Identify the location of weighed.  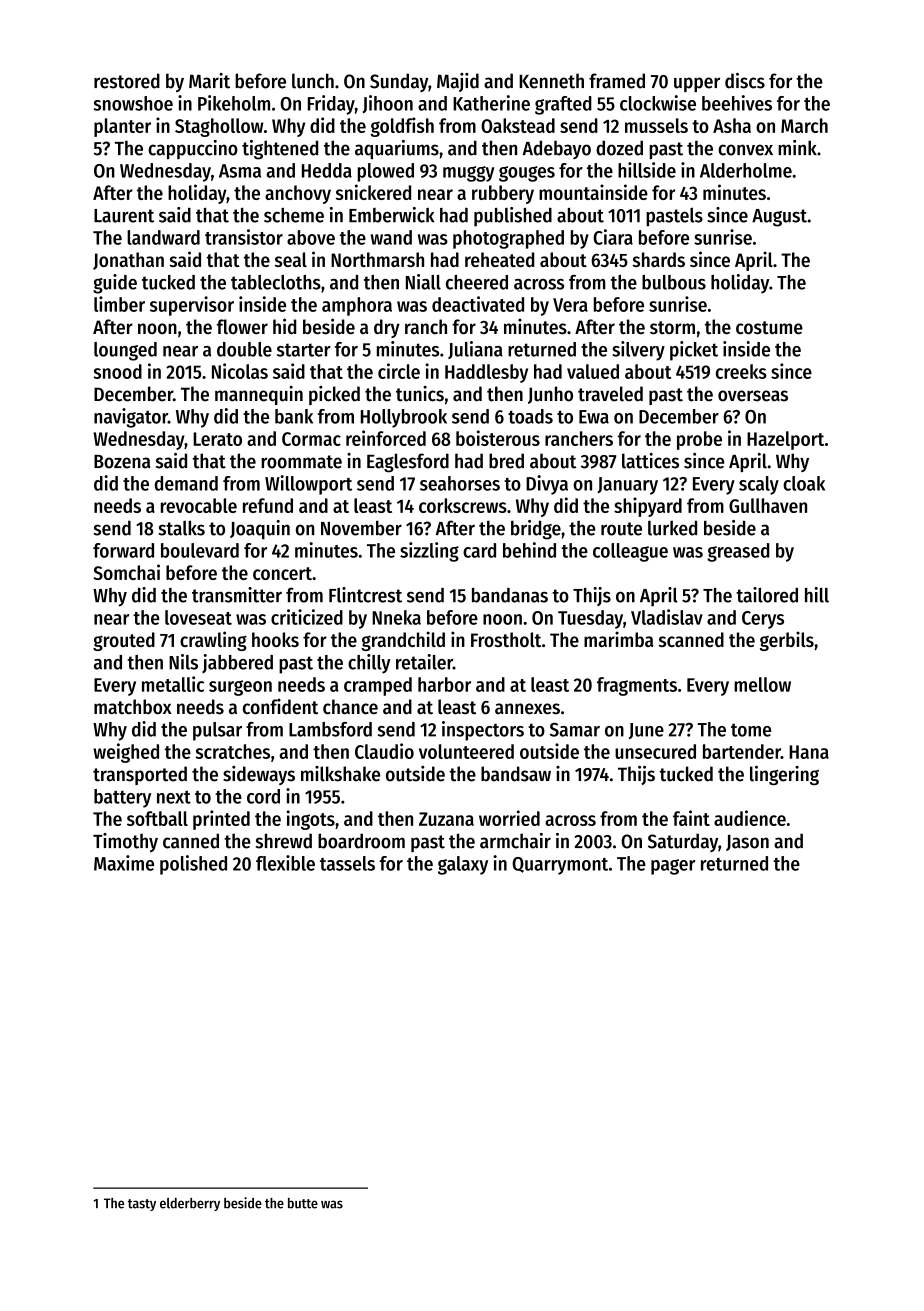
(126, 753).
